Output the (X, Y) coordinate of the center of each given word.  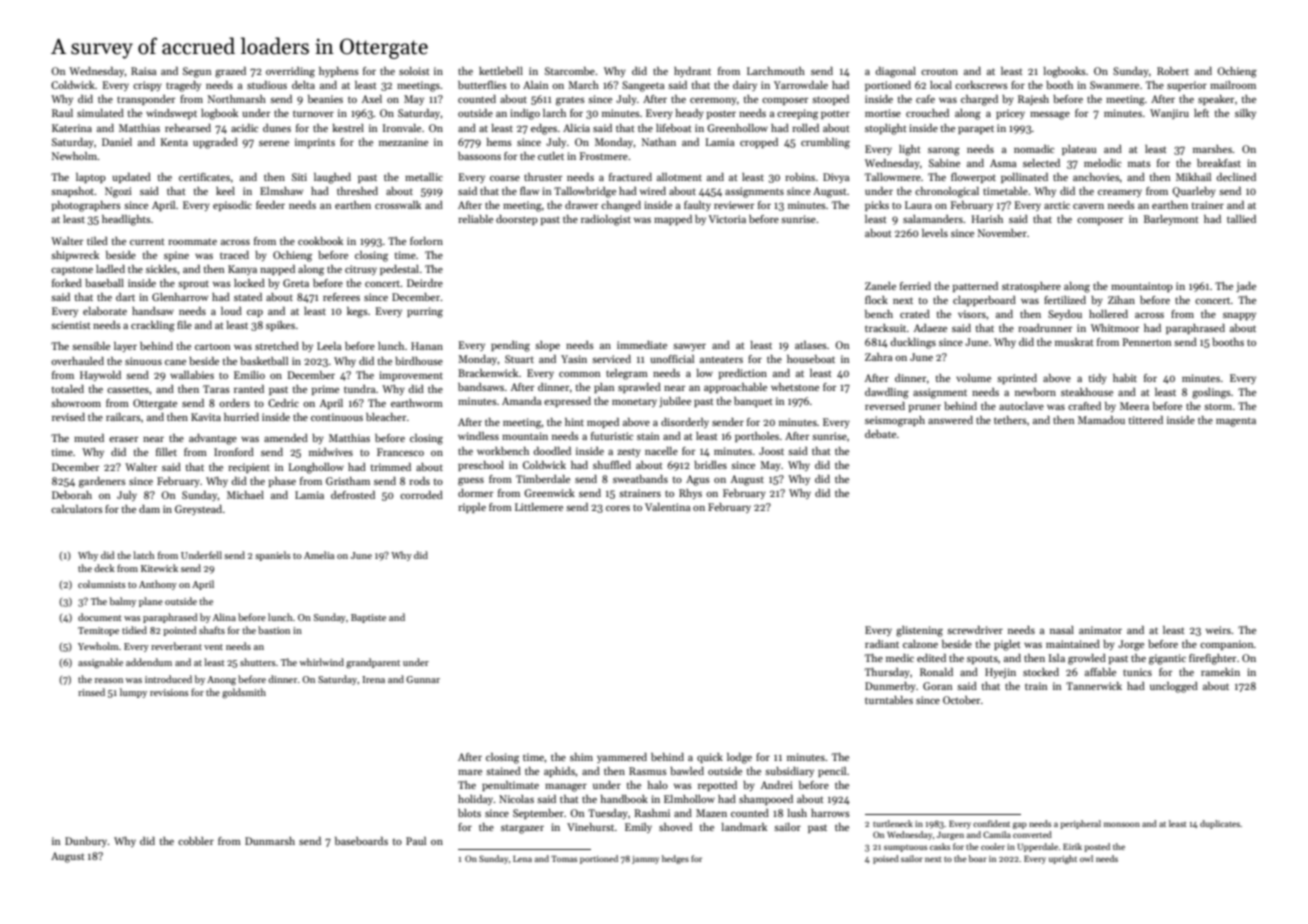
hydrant (692, 72)
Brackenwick (488, 373)
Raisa (144, 71)
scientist (71, 325)
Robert (1173, 71)
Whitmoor (1115, 328)
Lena (522, 858)
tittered (1146, 420)
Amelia (319, 555)
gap (1020, 825)
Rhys (690, 494)
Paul (416, 841)
